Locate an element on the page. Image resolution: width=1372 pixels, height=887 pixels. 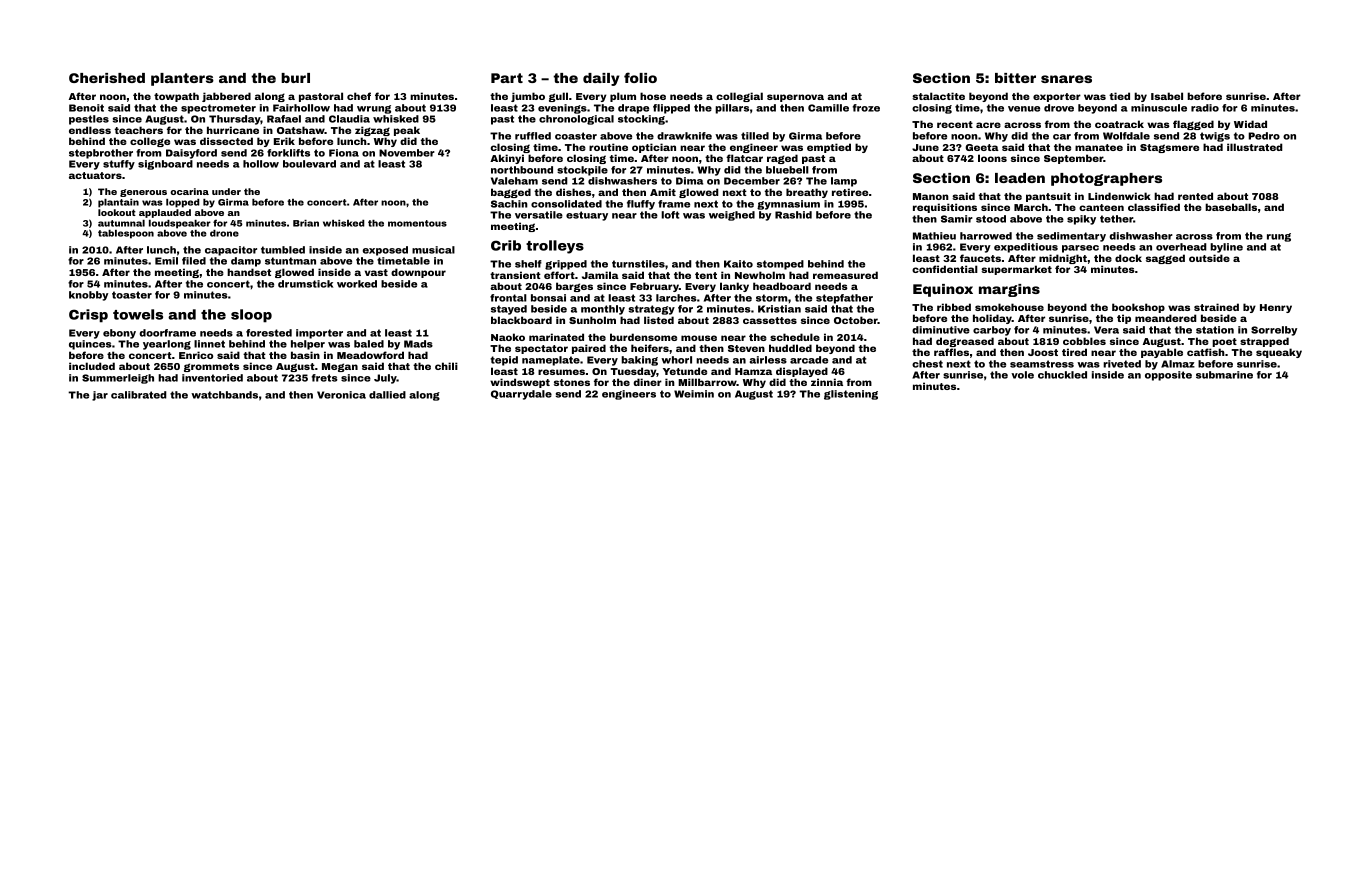
Camille is located at coordinates (828, 108).
